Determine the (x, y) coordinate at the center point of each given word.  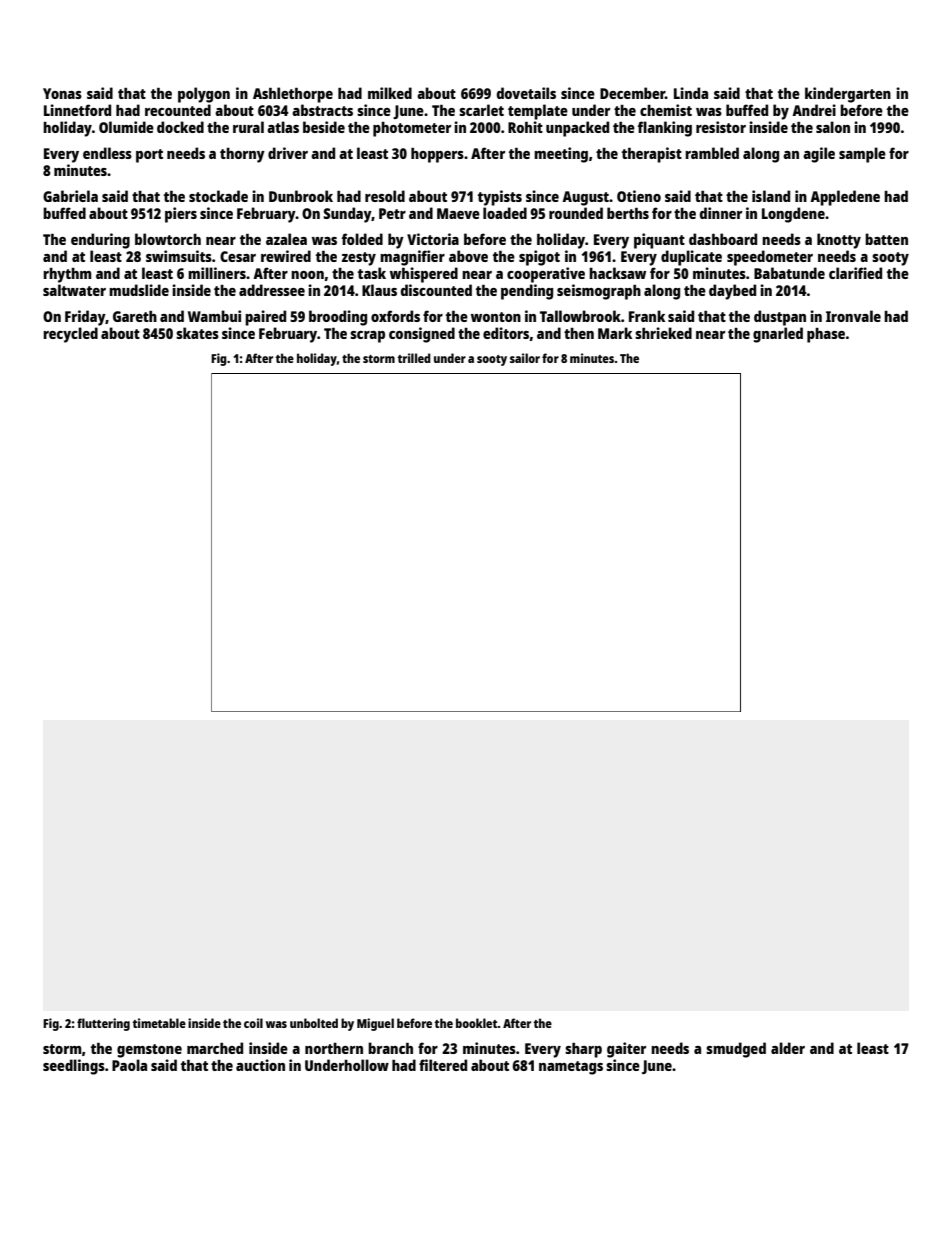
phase (826, 335)
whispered (424, 275)
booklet (477, 1023)
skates (197, 333)
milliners (217, 273)
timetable (159, 1023)
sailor (525, 358)
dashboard (723, 239)
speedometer (770, 258)
